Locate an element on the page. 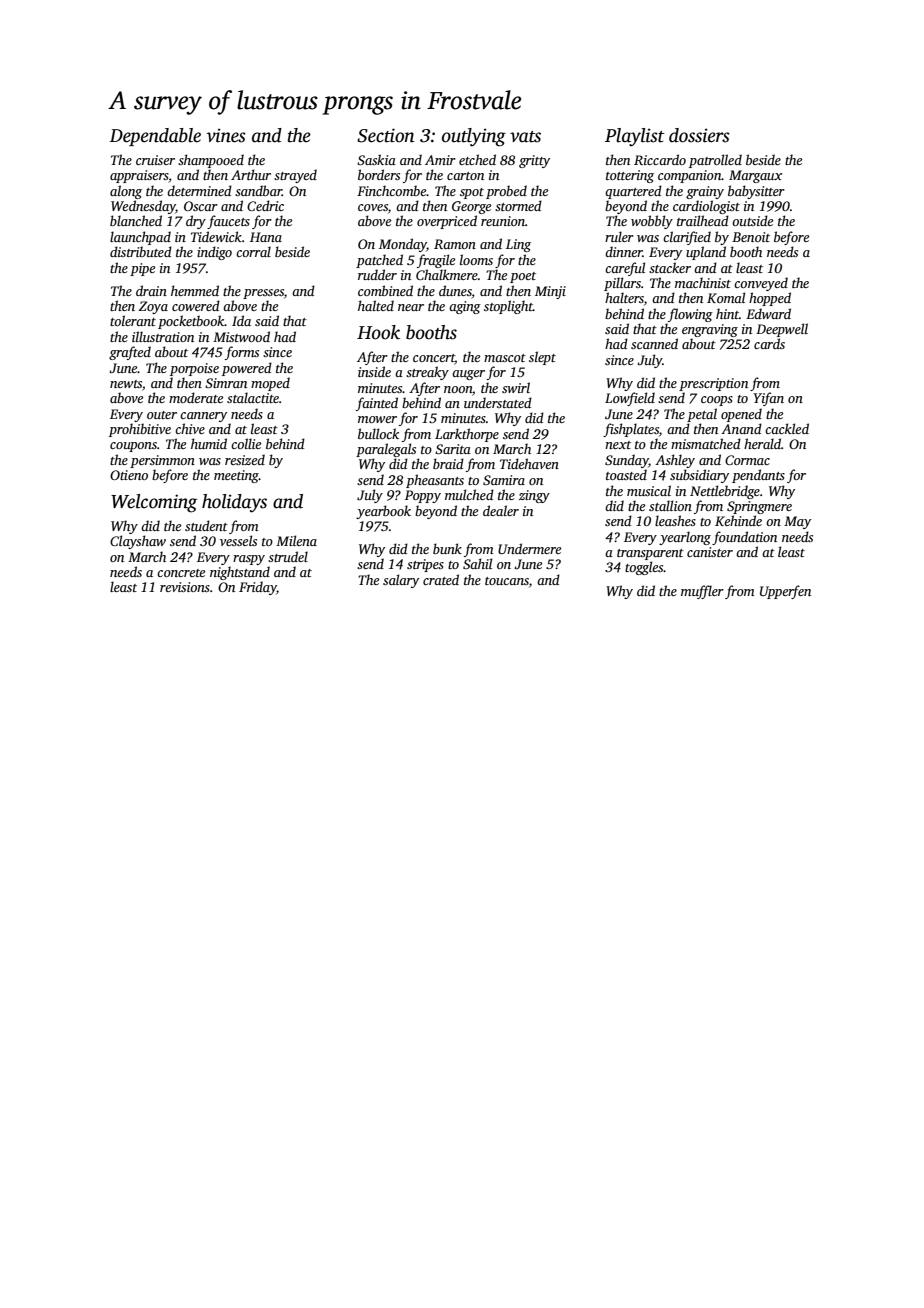 The height and width of the page is (1308, 924). cackled is located at coordinates (787, 428).
